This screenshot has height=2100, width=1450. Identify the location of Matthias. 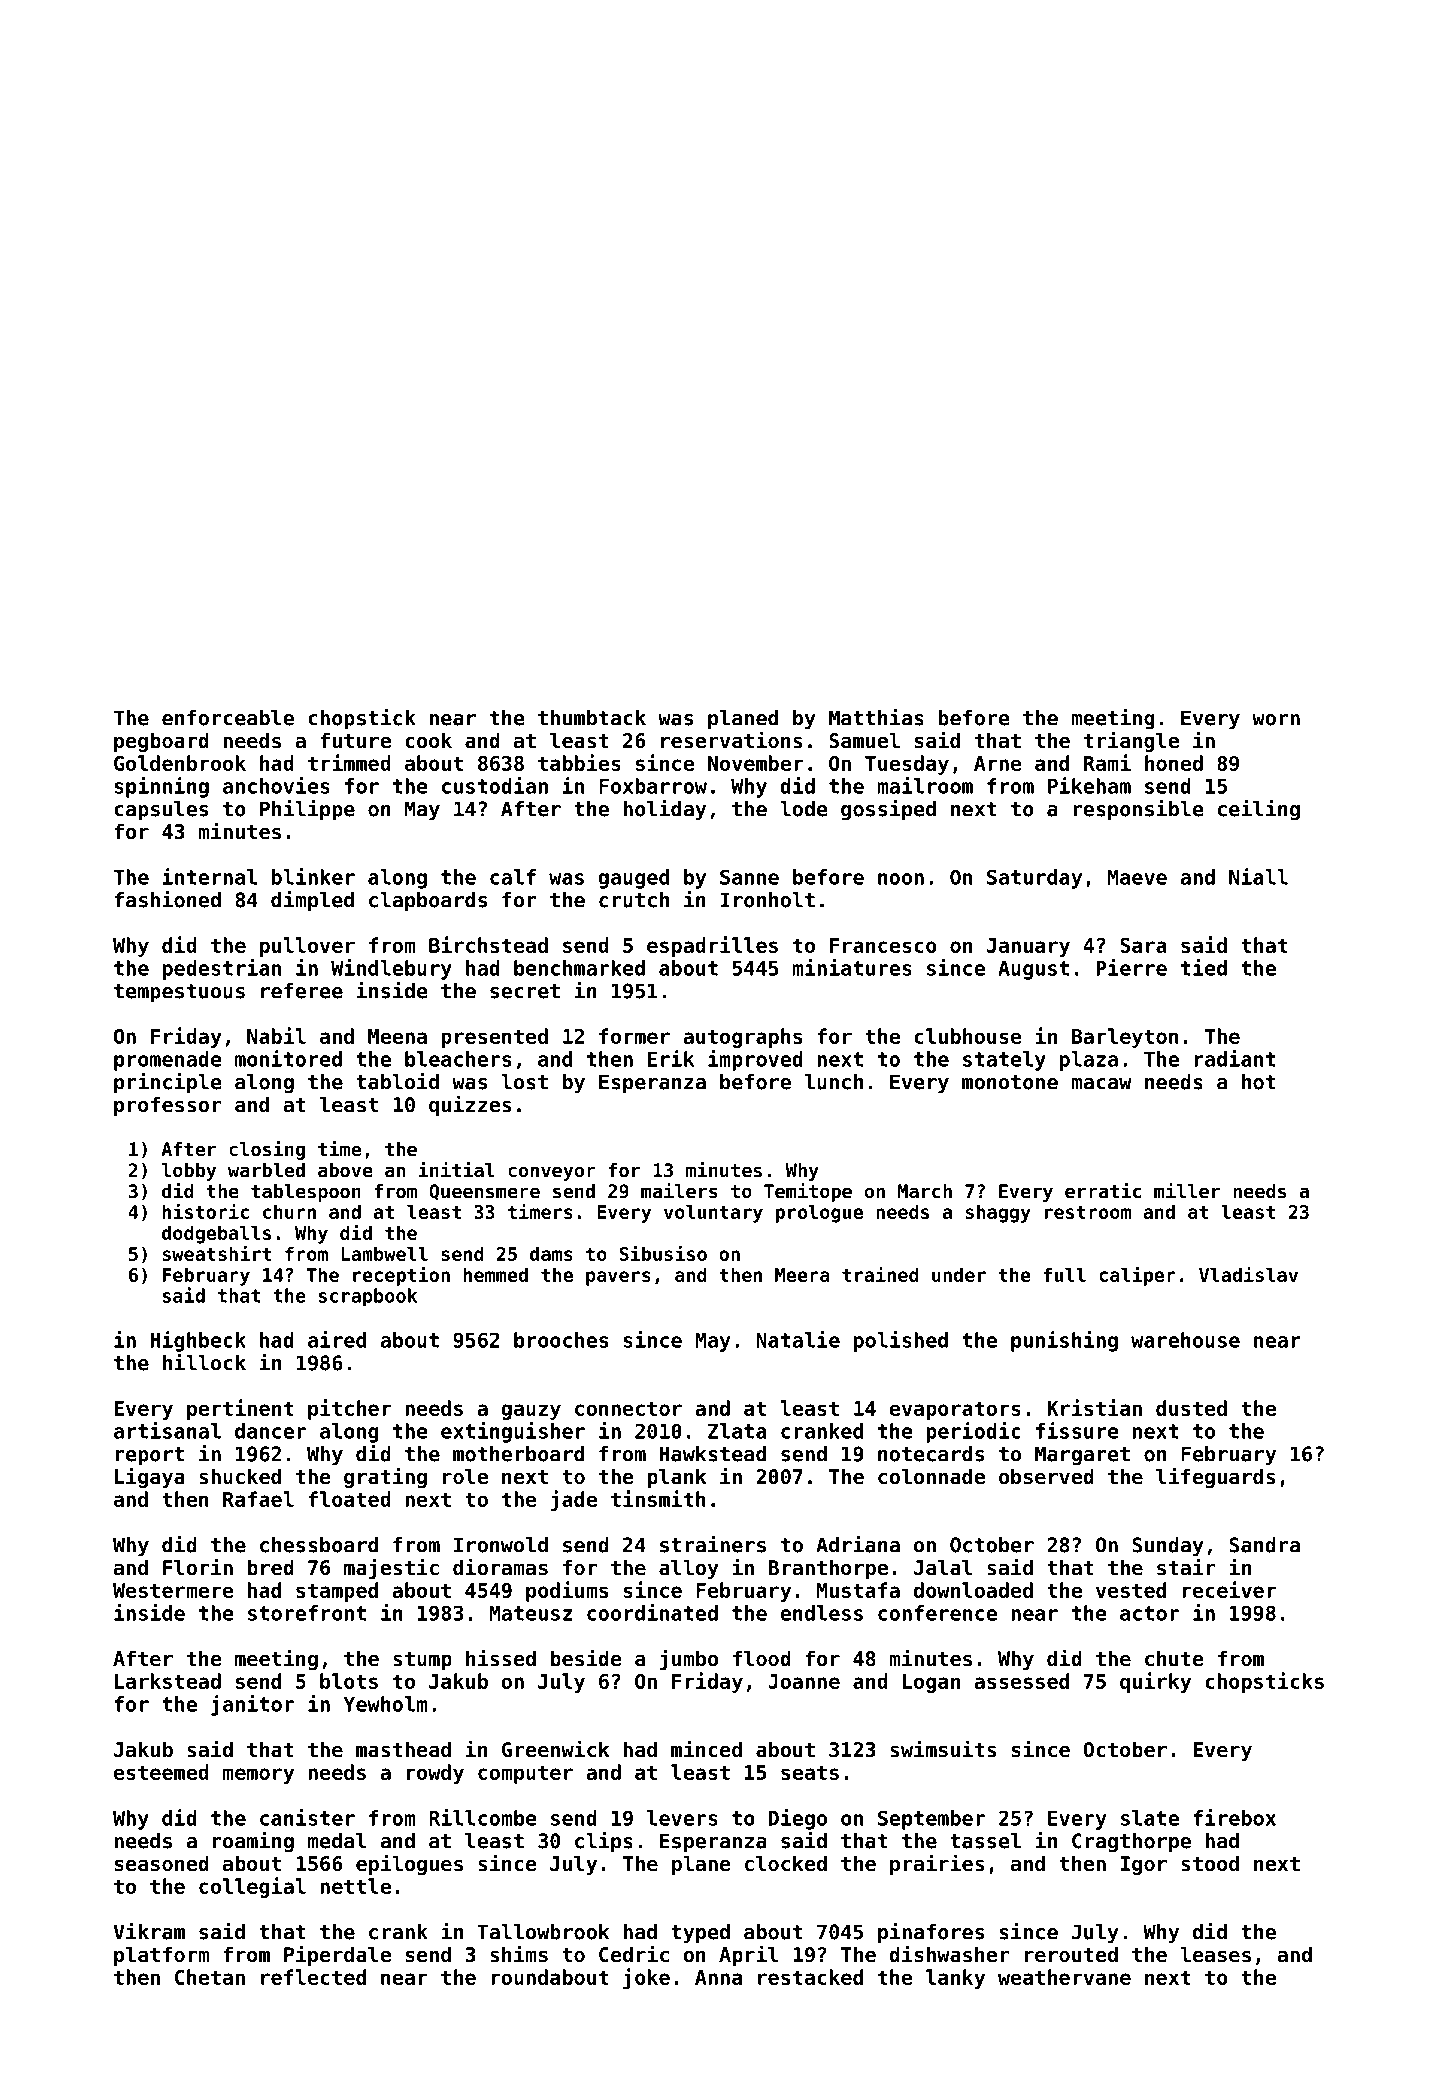
(876, 717).
